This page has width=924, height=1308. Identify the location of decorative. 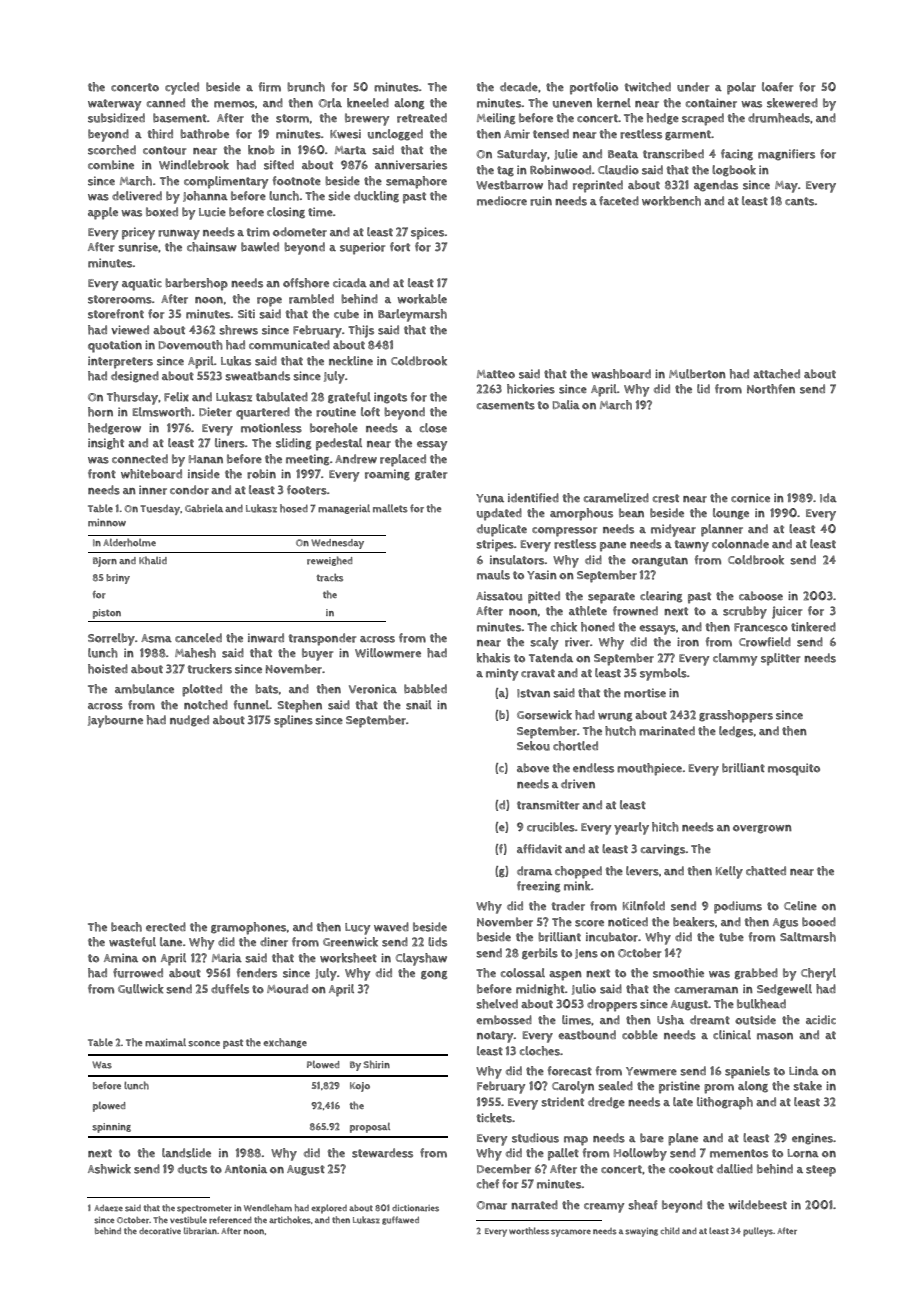
(160, 1231).
